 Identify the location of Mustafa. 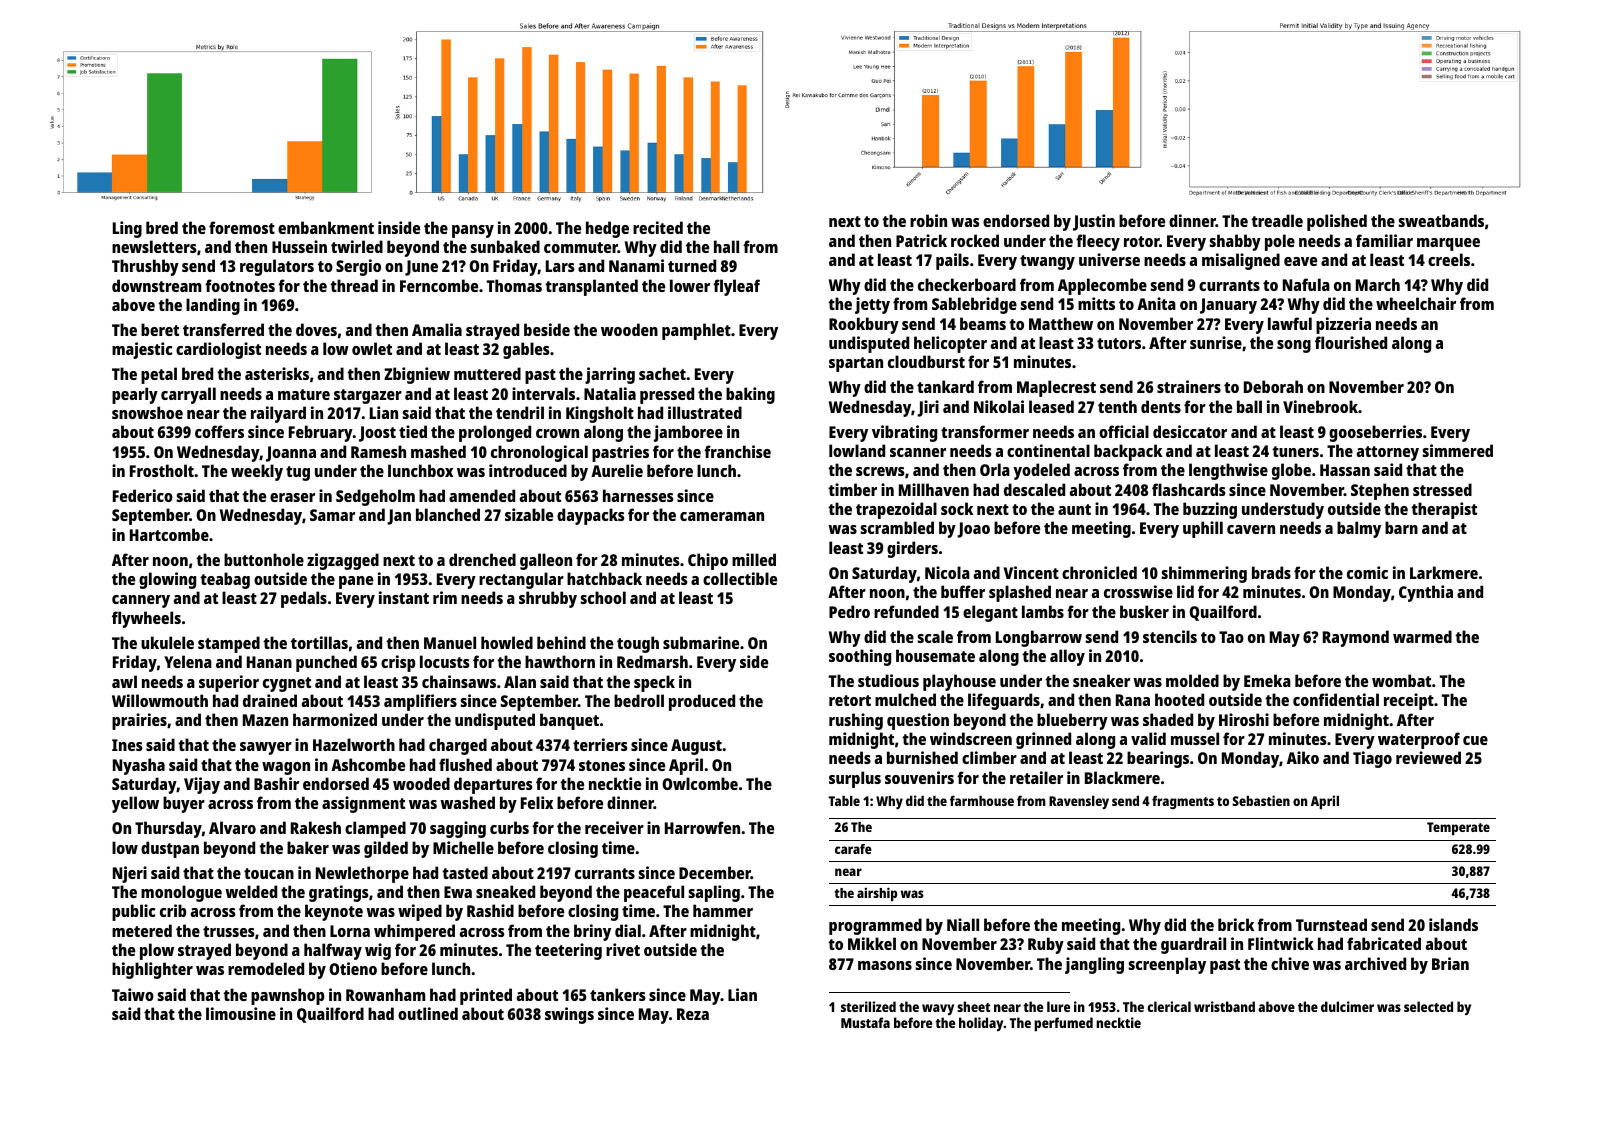
(865, 1022).
